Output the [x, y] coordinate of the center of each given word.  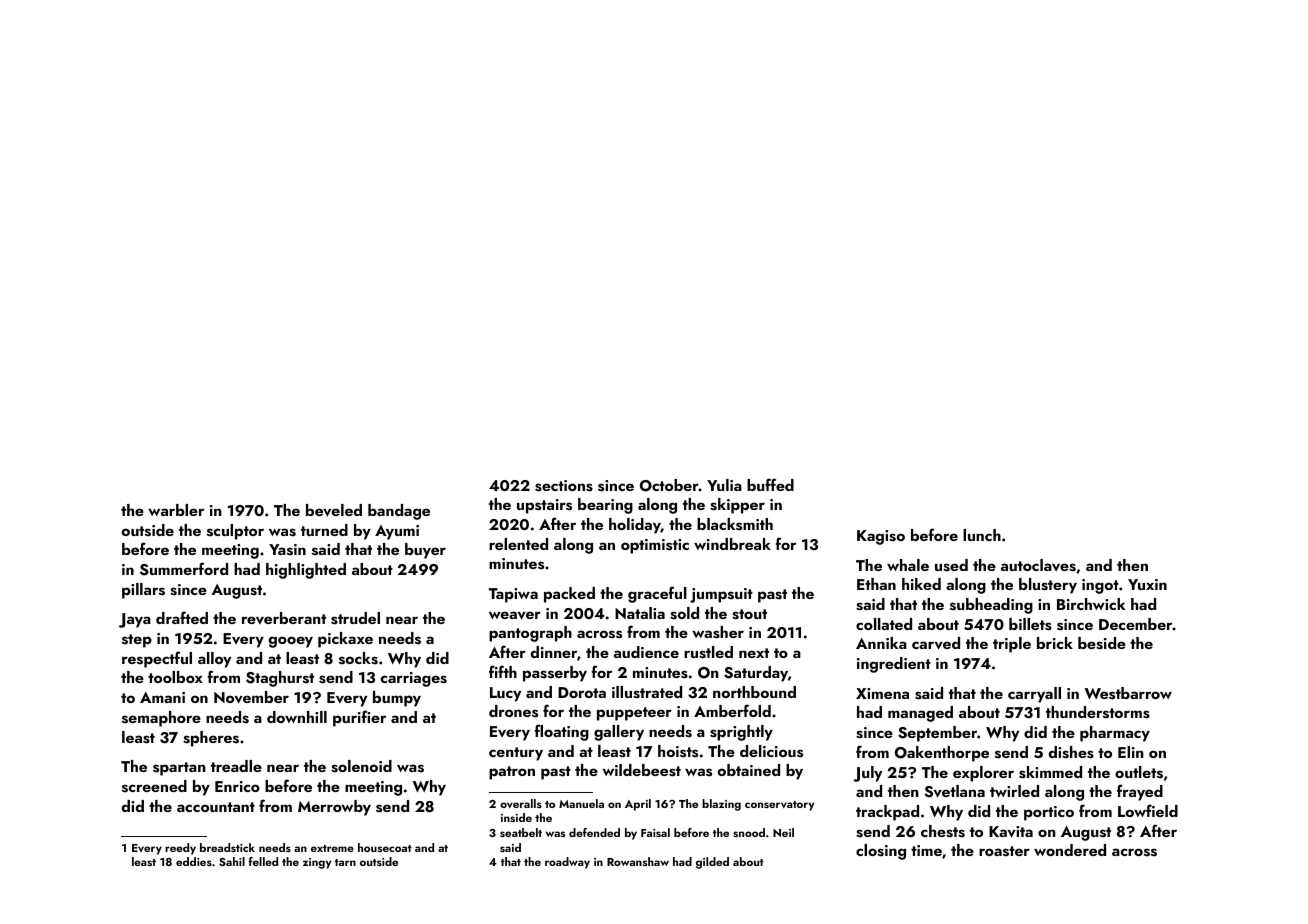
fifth [503, 671]
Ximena [882, 693]
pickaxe [345, 640]
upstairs [544, 506]
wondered [1070, 850]
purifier [359, 718]
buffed [770, 484]
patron [512, 773]
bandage [399, 512]
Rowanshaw [638, 861]
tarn [345, 862]
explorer [983, 774]
